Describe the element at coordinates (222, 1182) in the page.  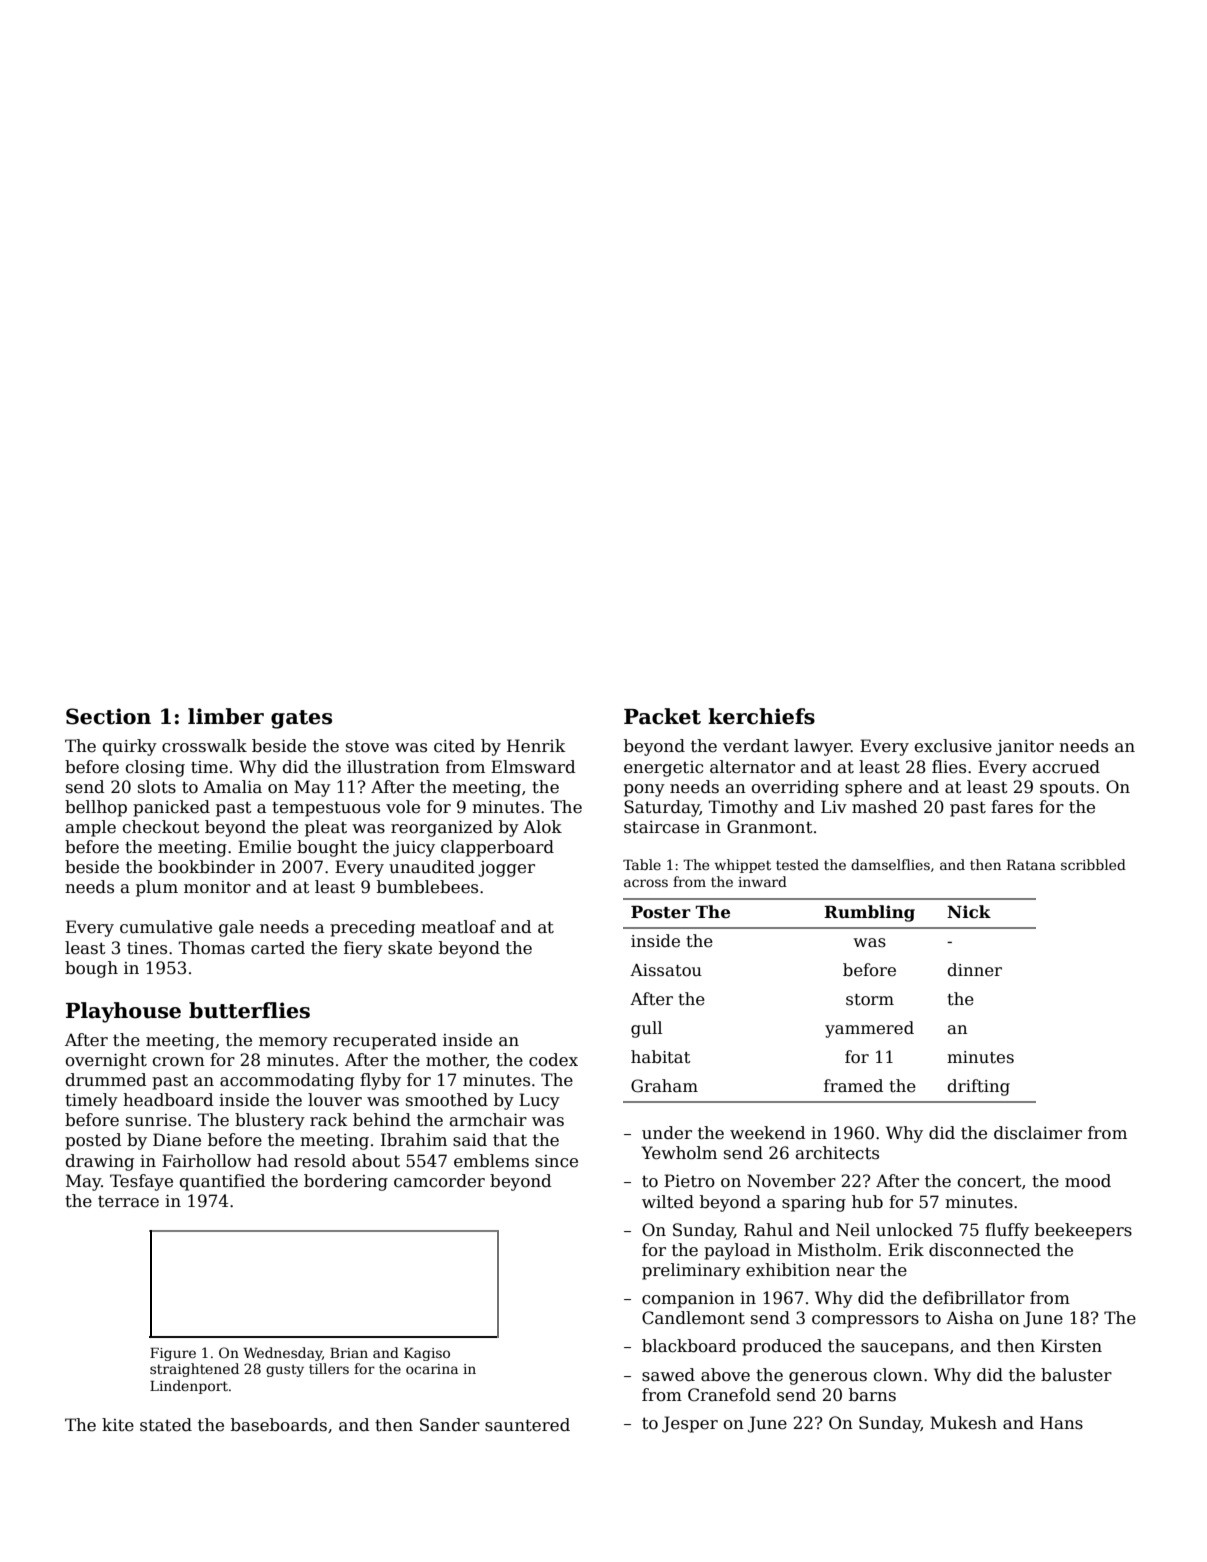
I see `quantified` at that location.
